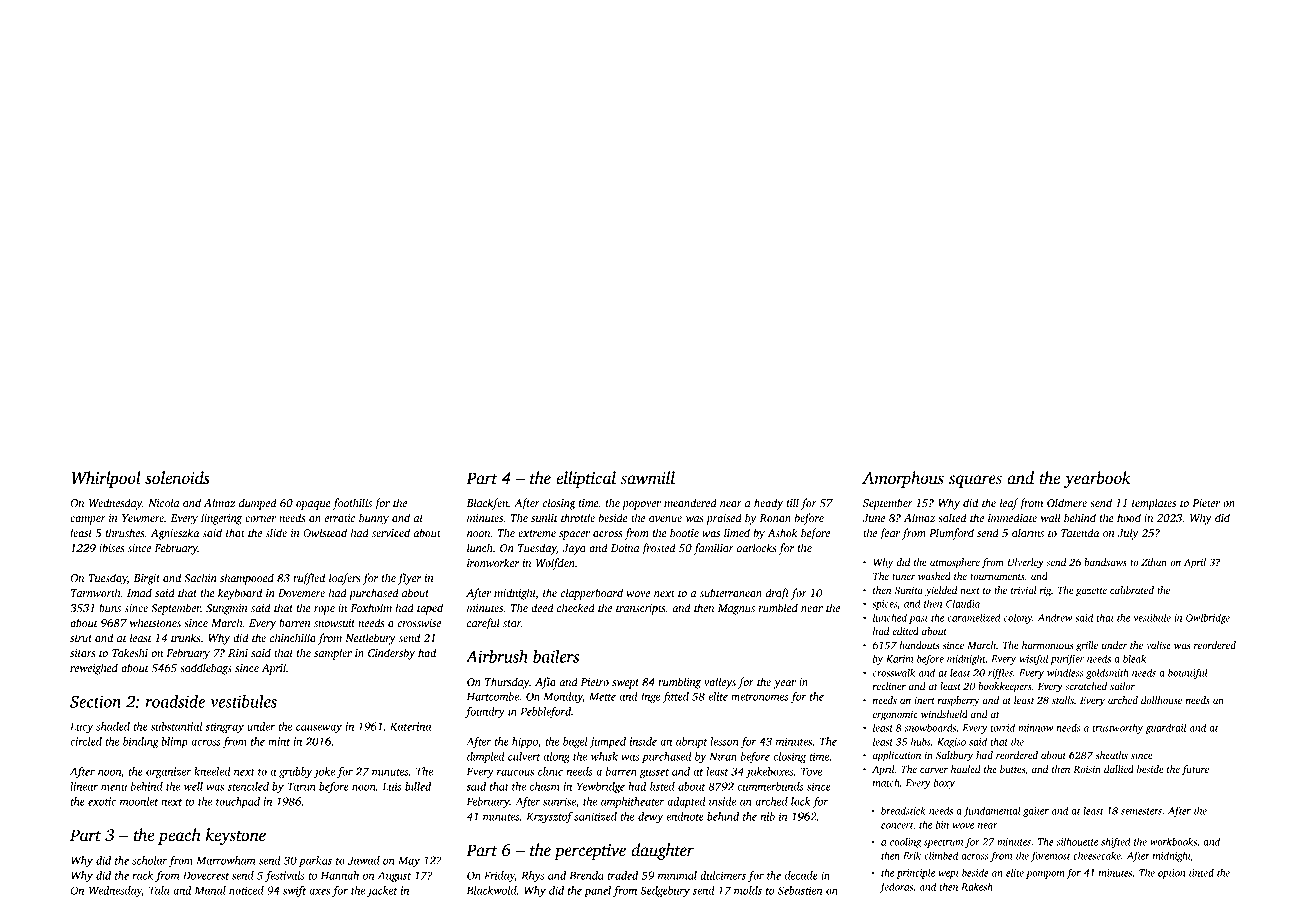 The image size is (1308, 924). What do you see at coordinates (370, 639) in the screenshot?
I see `Nettlebury` at bounding box center [370, 639].
